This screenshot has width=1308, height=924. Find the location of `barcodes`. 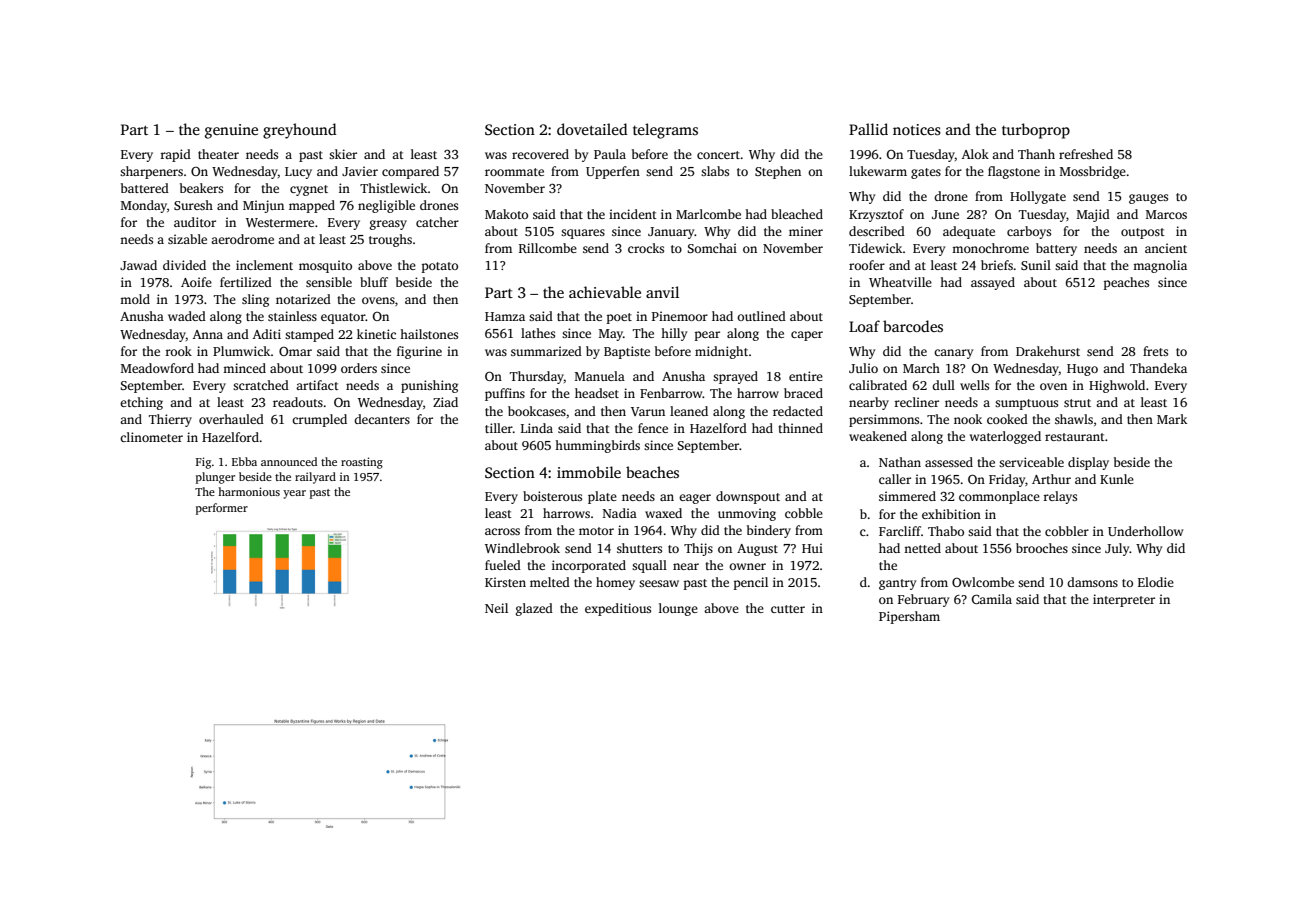

barcodes is located at coordinates (913, 326).
